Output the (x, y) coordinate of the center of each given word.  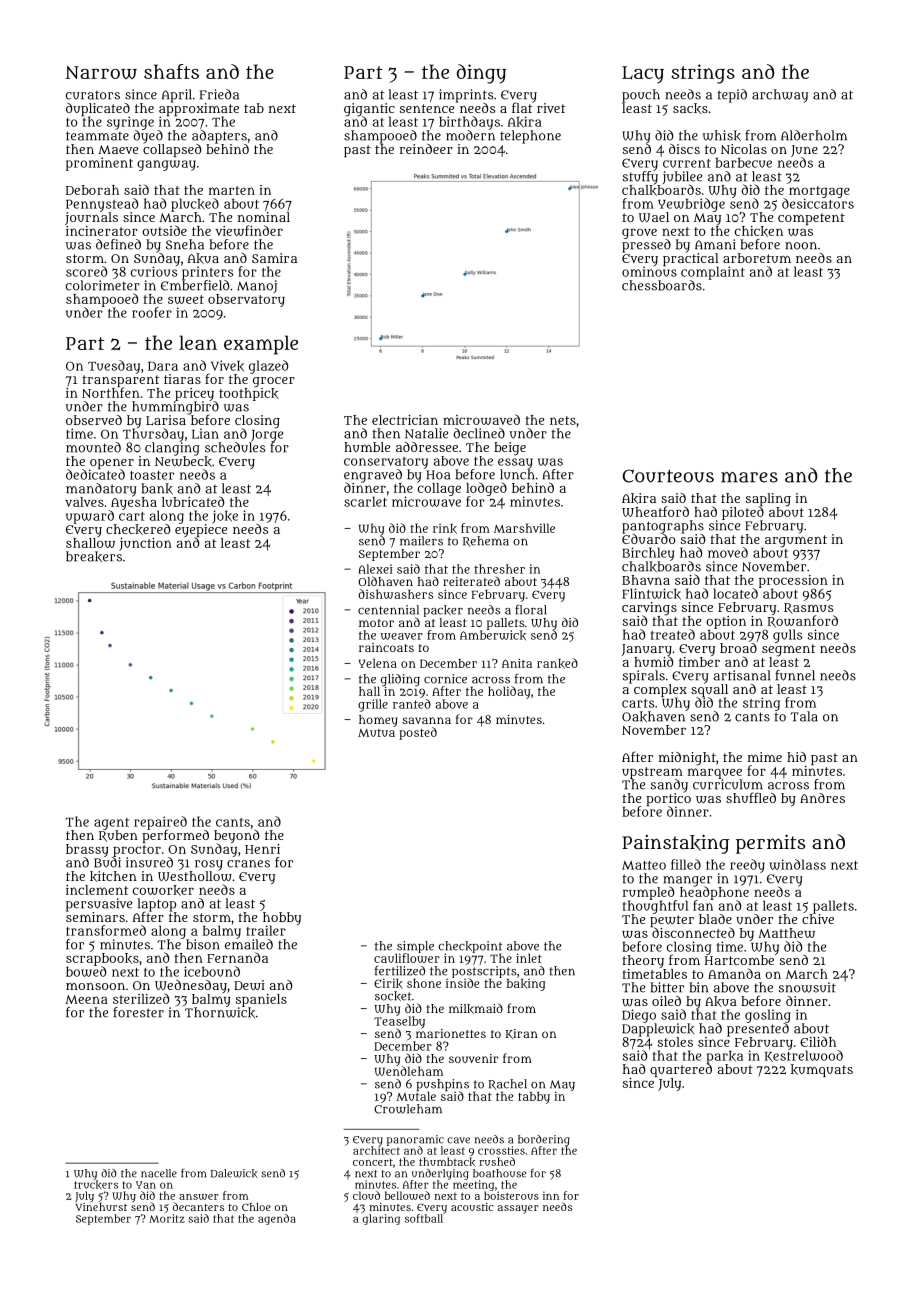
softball (424, 1218)
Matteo (644, 865)
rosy (209, 865)
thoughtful (656, 907)
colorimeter (103, 285)
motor (376, 623)
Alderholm (814, 135)
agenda (277, 1219)
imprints (466, 96)
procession (793, 581)
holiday (509, 692)
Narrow (101, 72)
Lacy (643, 75)
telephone (530, 137)
